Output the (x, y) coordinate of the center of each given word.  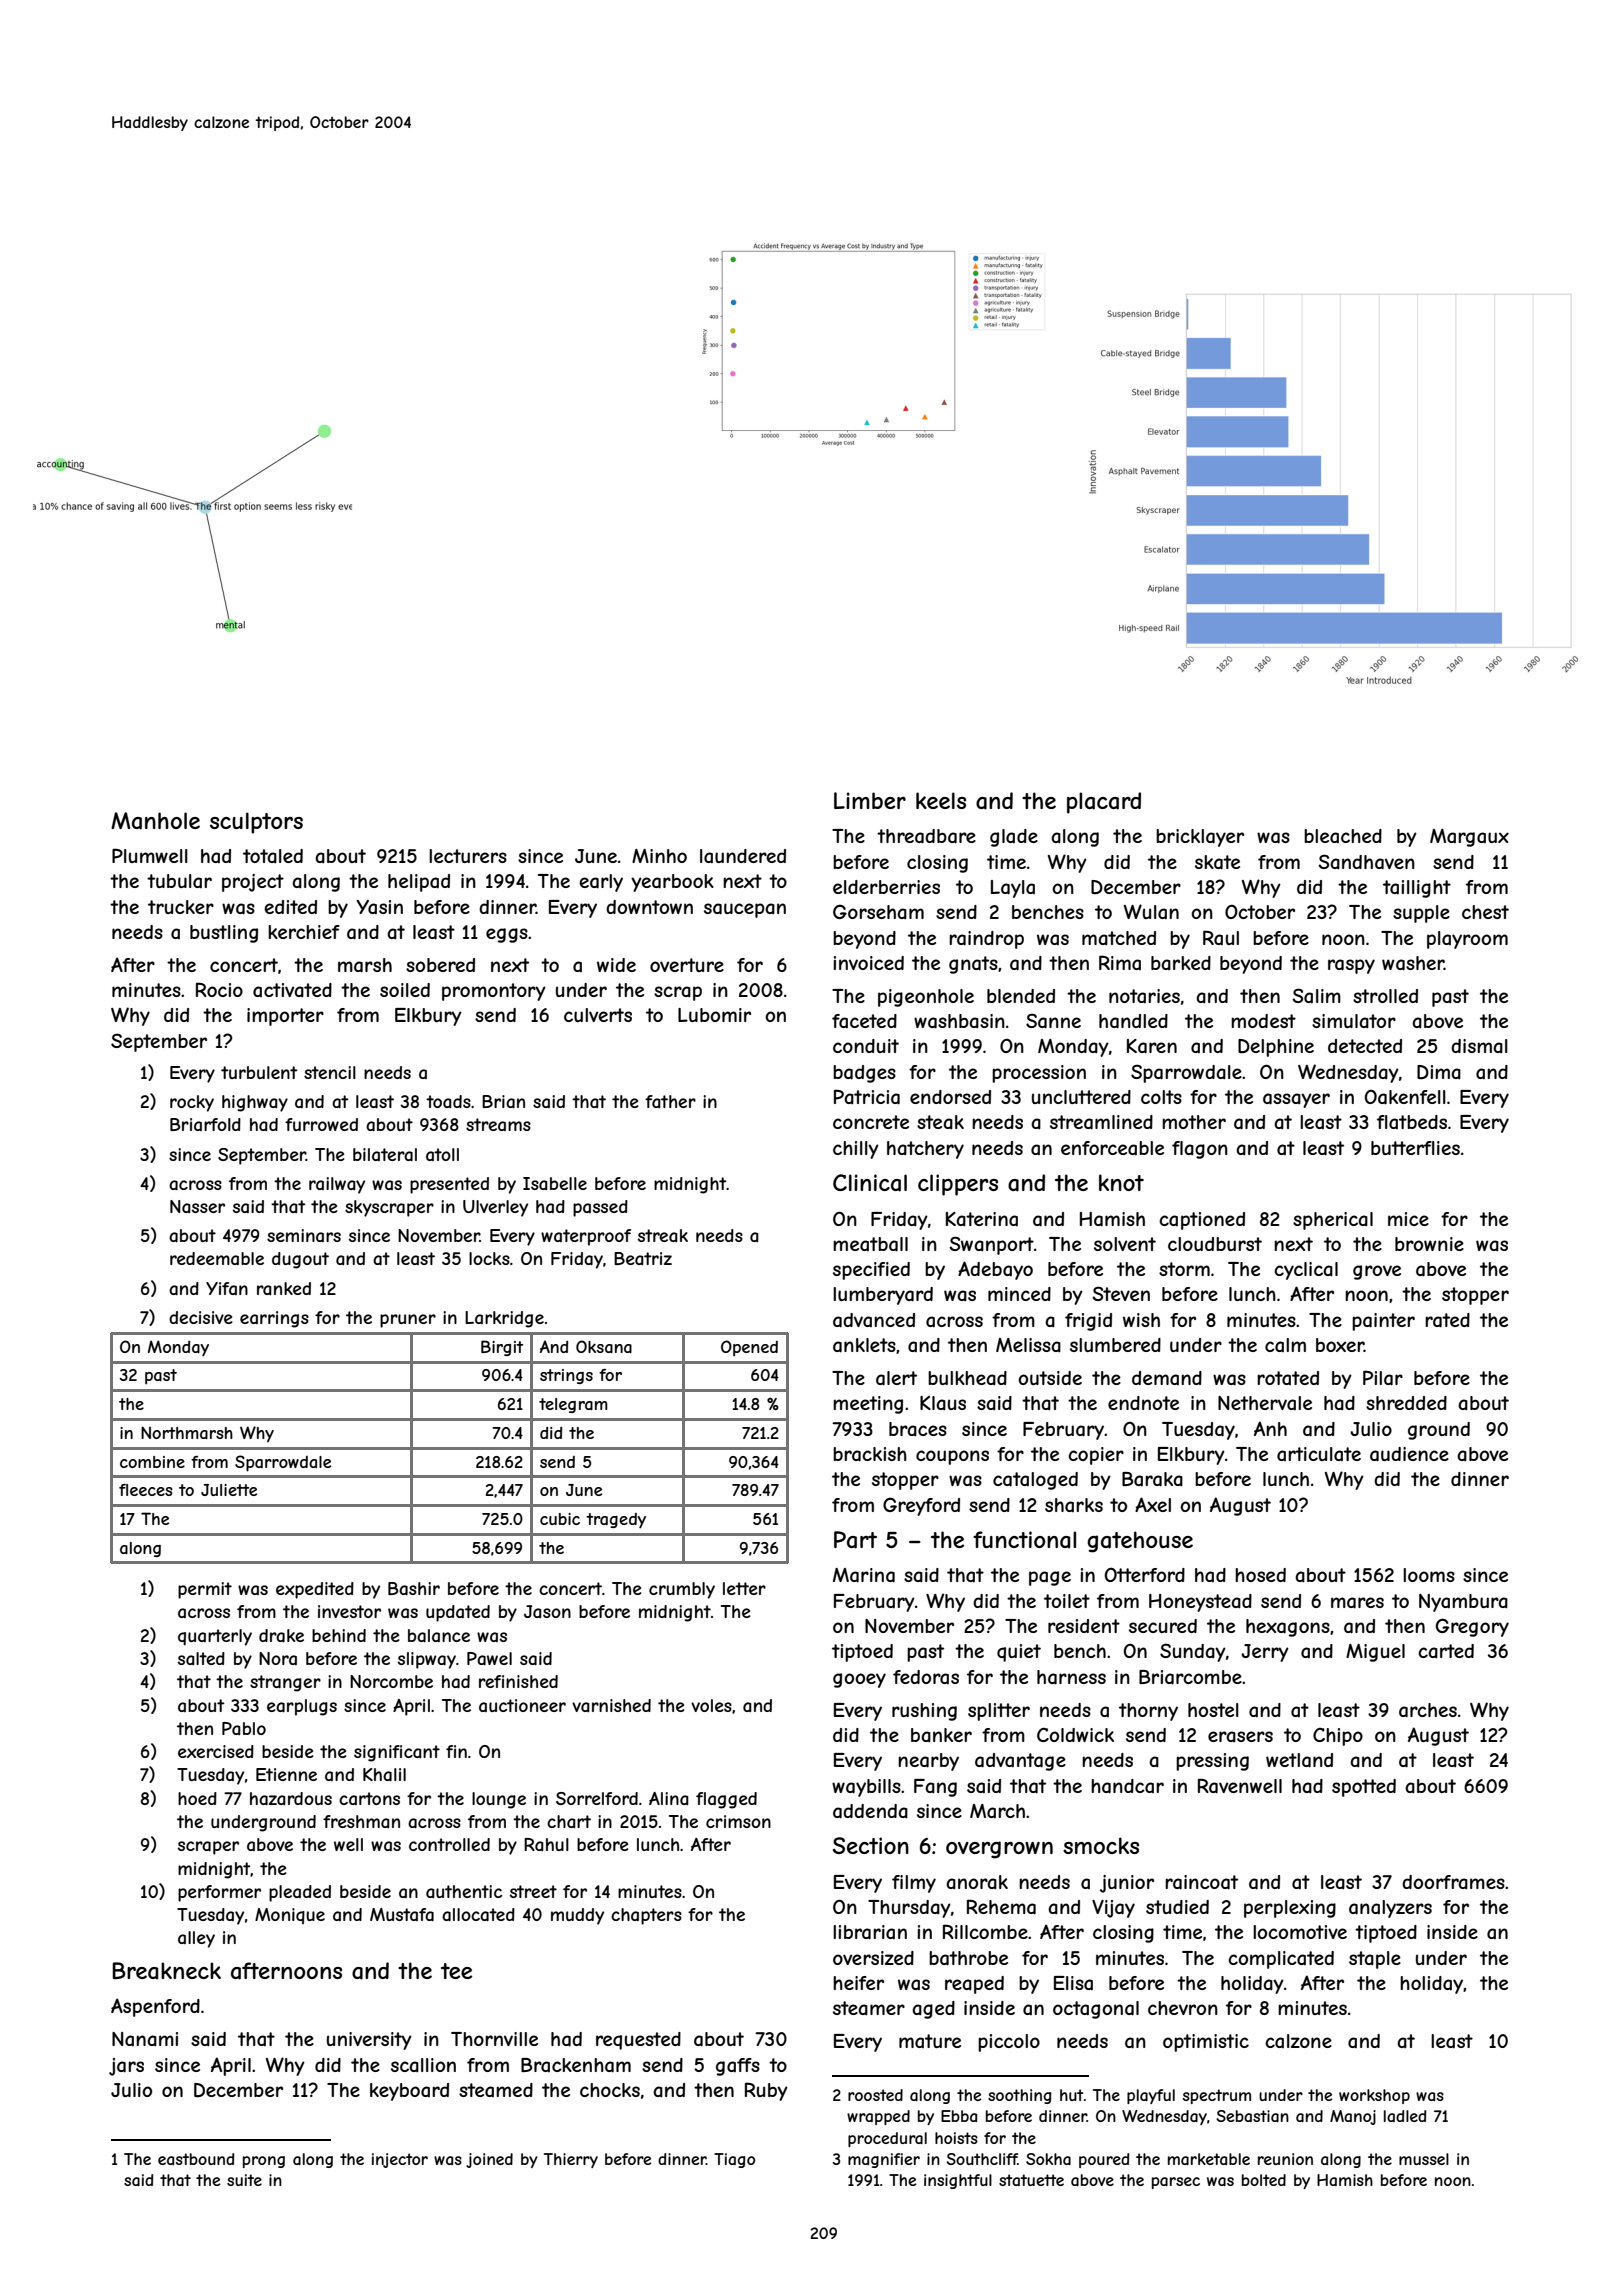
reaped (974, 1985)
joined (489, 2160)
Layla (1013, 889)
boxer (1340, 1345)
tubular (179, 881)
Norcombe (391, 1681)
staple (1375, 1960)
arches (1428, 1710)
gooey (859, 1680)
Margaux (1469, 838)
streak (663, 1235)
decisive (201, 1317)
